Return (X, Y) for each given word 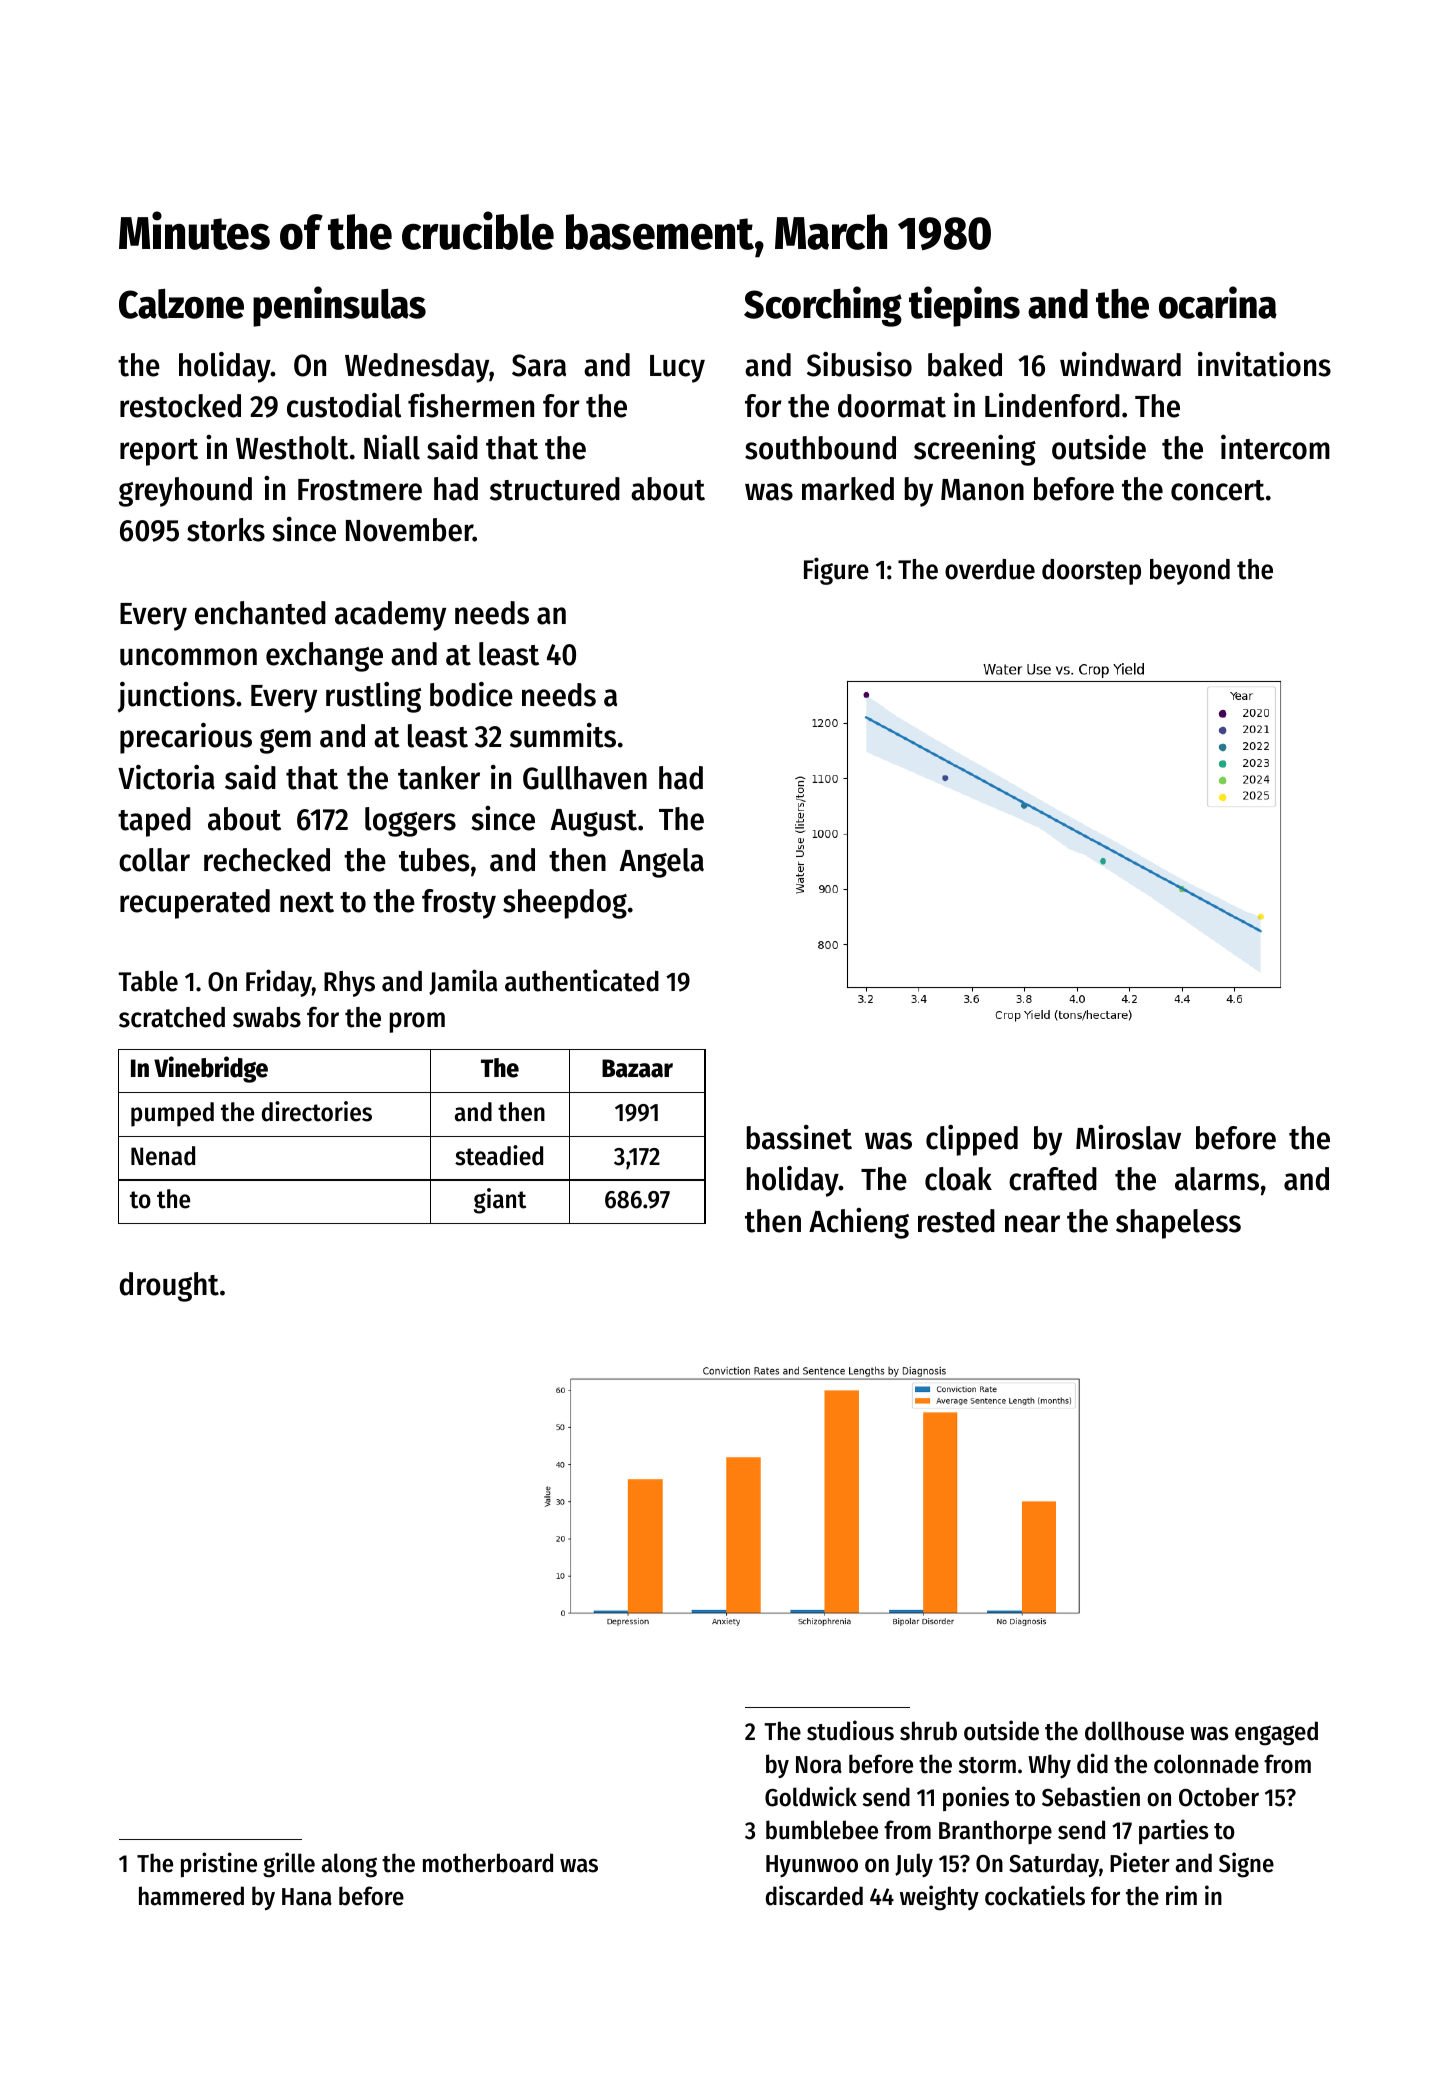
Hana (307, 1897)
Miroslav (1128, 1137)
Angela (662, 863)
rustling (373, 697)
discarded (814, 1895)
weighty (939, 1898)
